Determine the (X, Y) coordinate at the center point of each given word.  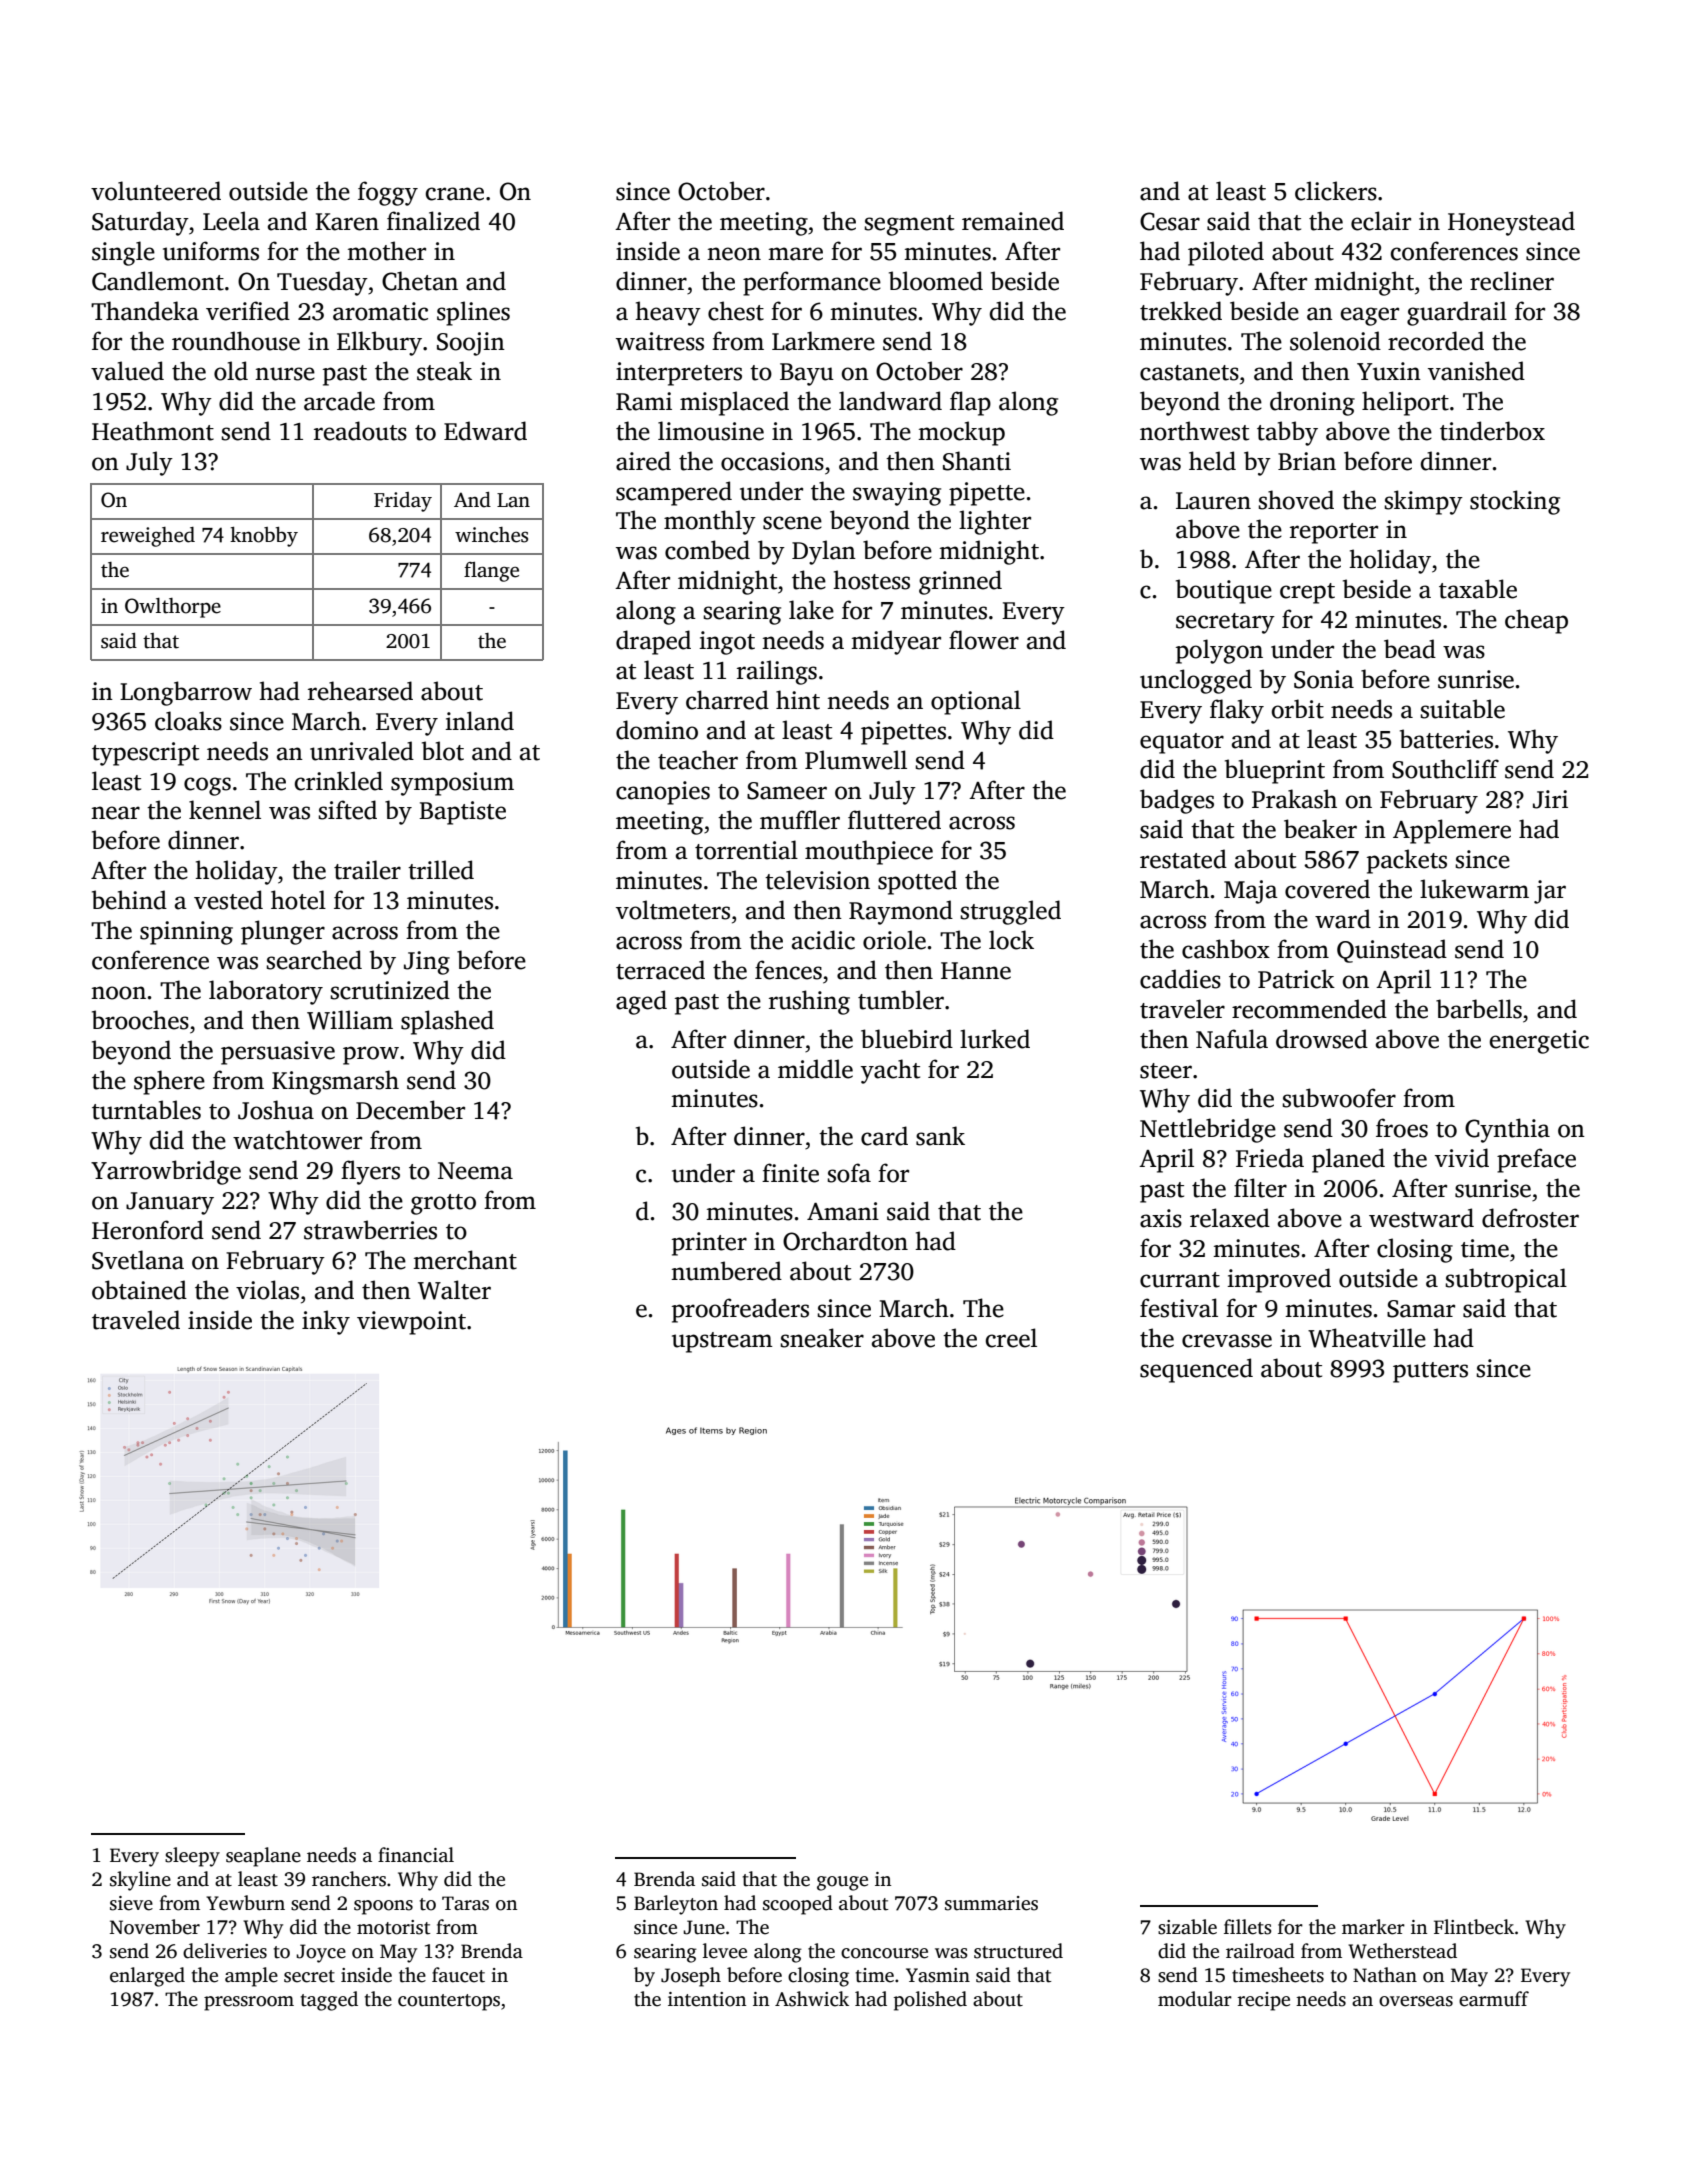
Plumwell (856, 760)
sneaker (822, 1338)
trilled (441, 870)
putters (1430, 1372)
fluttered (894, 820)
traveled (136, 1320)
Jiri (1550, 799)
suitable (1462, 709)
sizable (1187, 1927)
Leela (231, 221)
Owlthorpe (173, 608)
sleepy (192, 1857)
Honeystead (1511, 223)
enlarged (147, 1977)
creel (1011, 1338)
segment (909, 225)
